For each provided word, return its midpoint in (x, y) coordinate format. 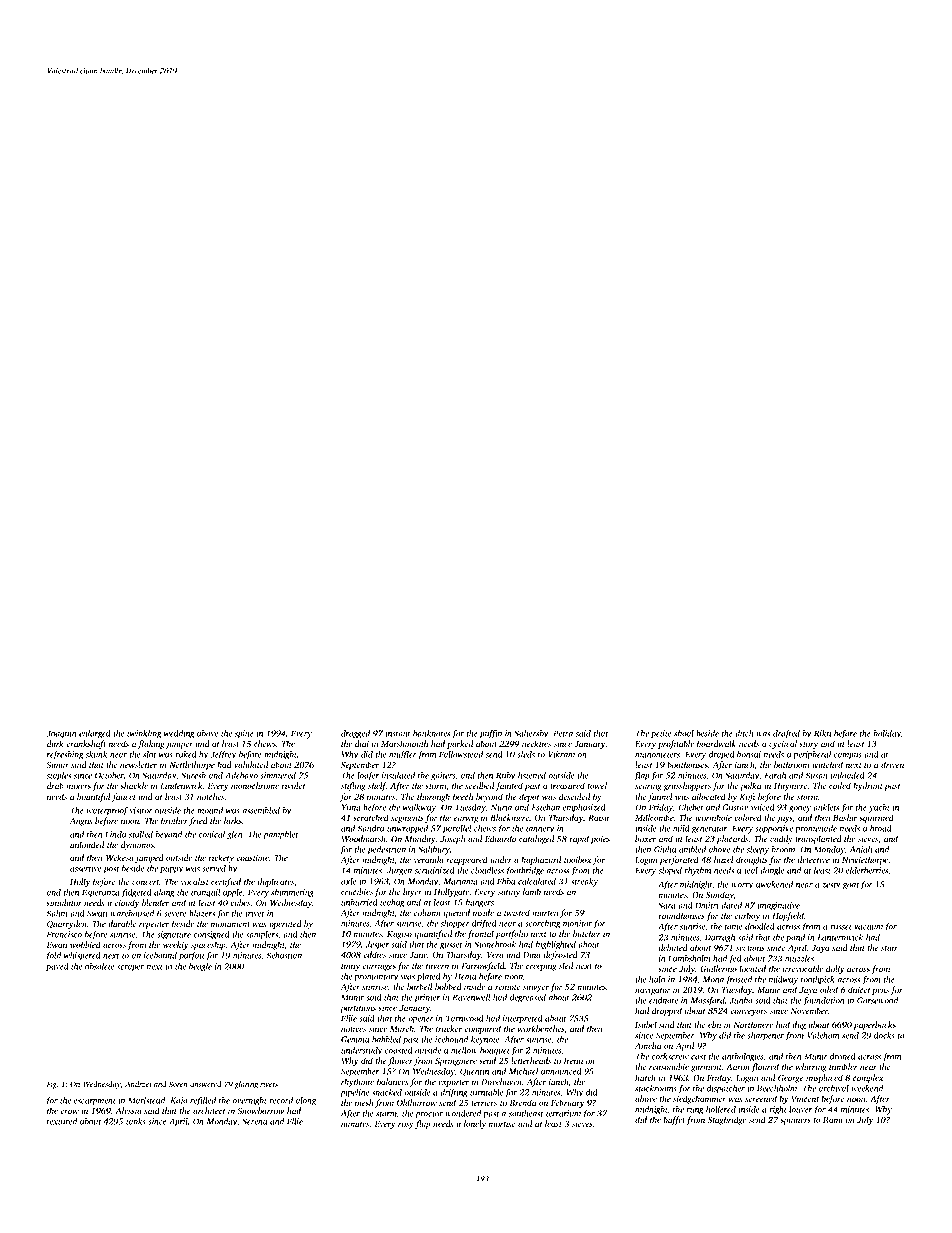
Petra (563, 733)
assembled (261, 810)
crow (69, 1111)
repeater (154, 925)
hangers (479, 903)
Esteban (546, 807)
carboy (747, 916)
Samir (57, 764)
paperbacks (875, 1025)
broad (881, 828)
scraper (130, 968)
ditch (744, 733)
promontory (376, 978)
